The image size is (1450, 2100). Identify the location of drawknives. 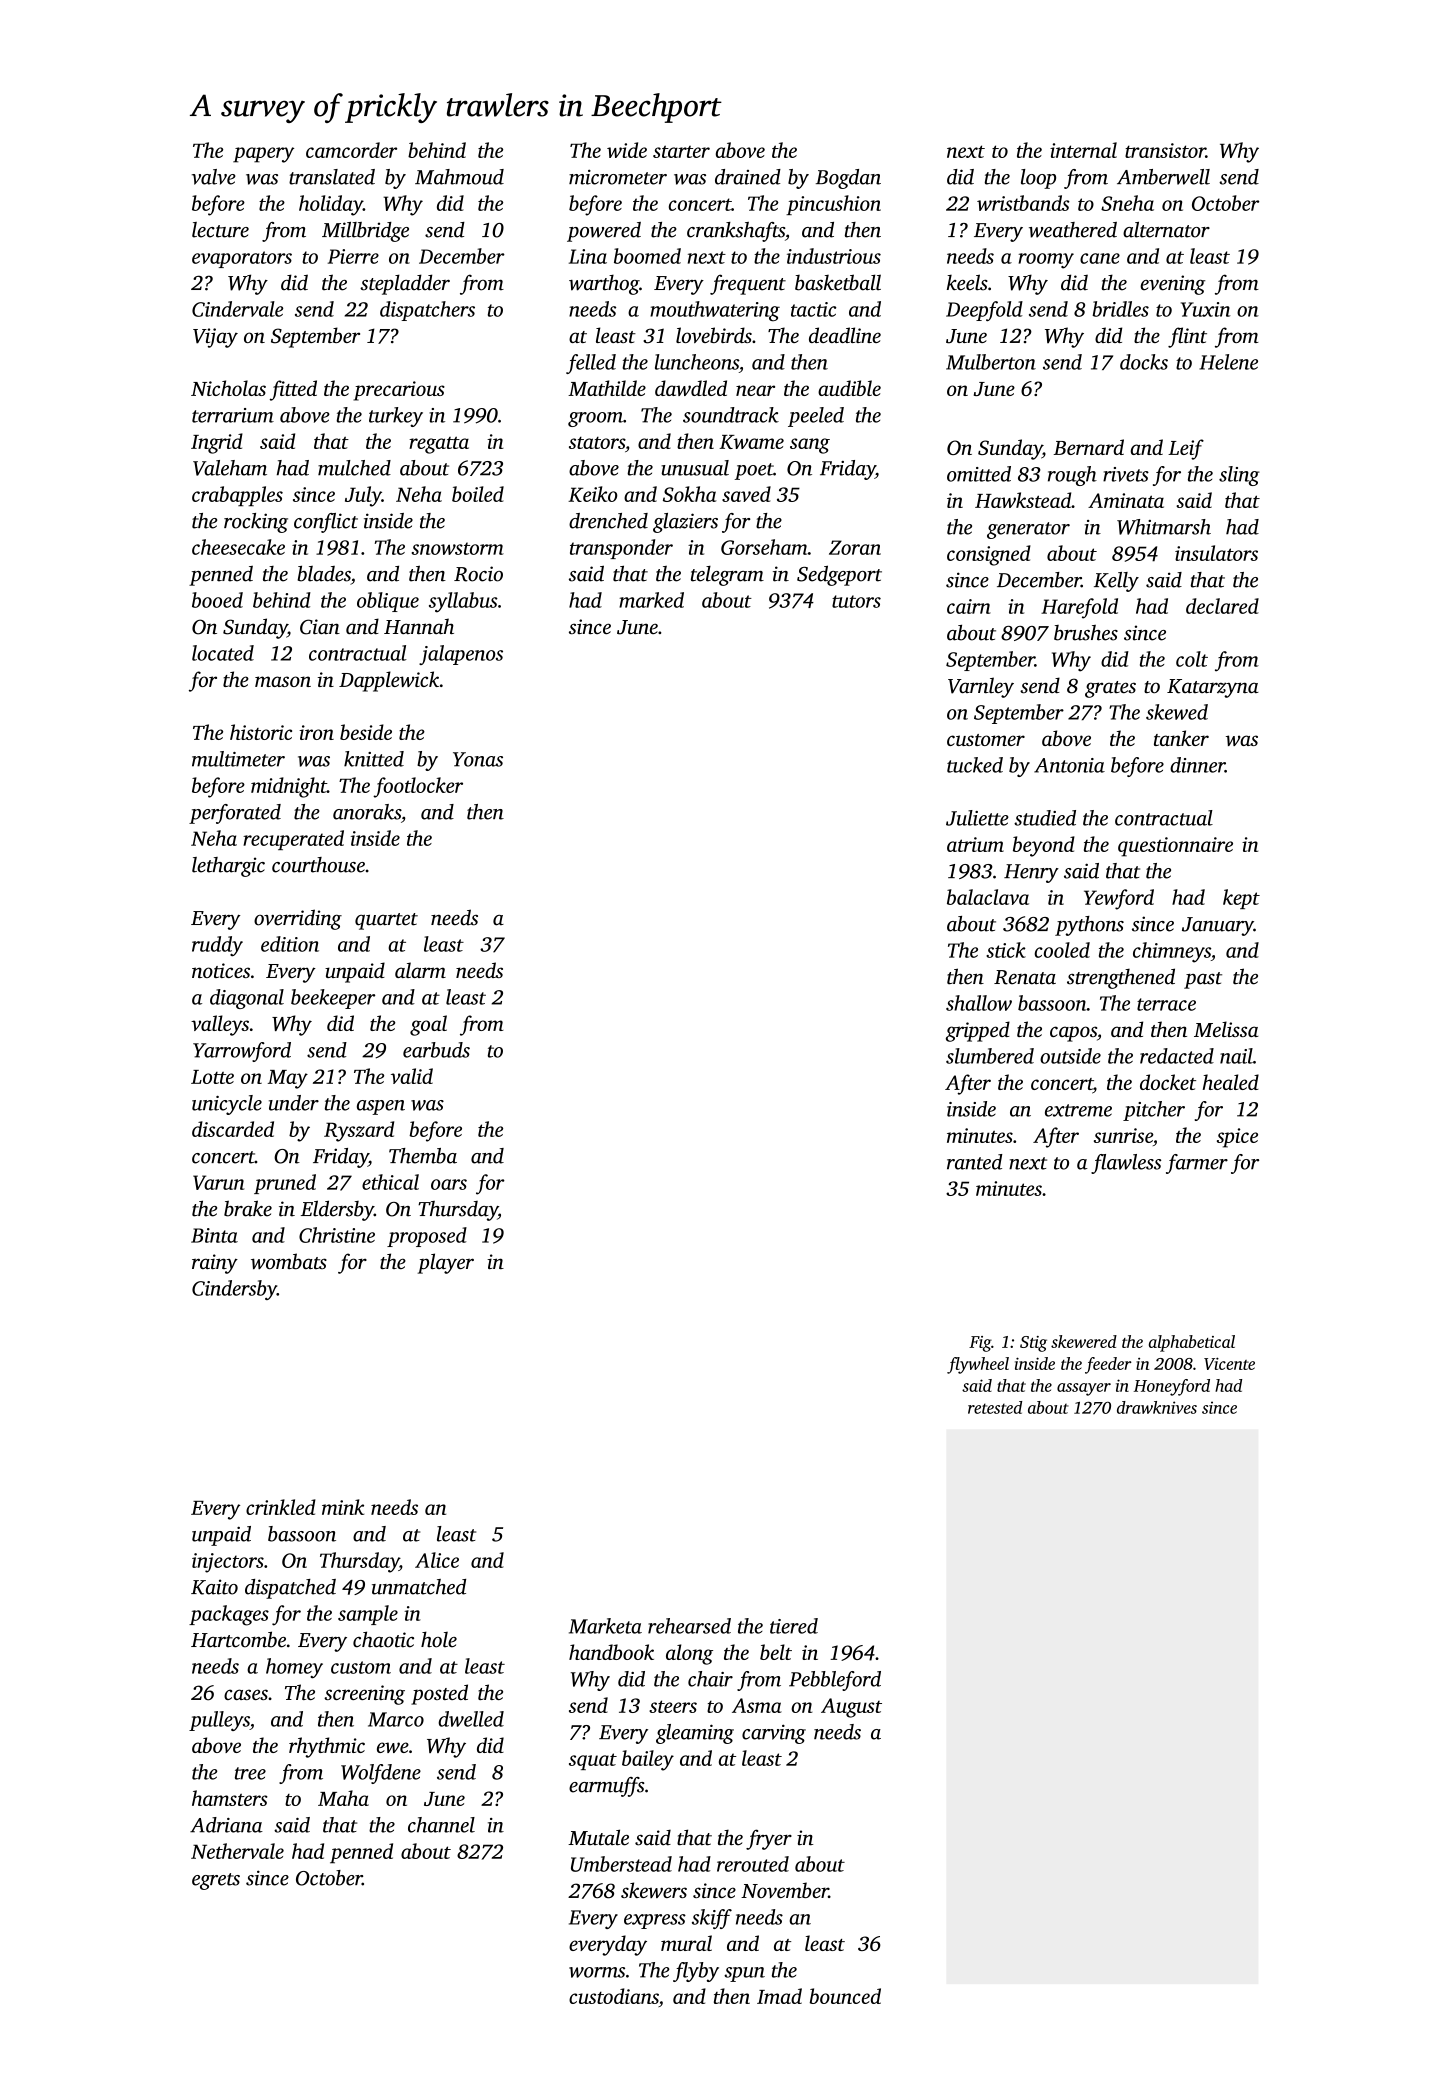
(1157, 1407).
